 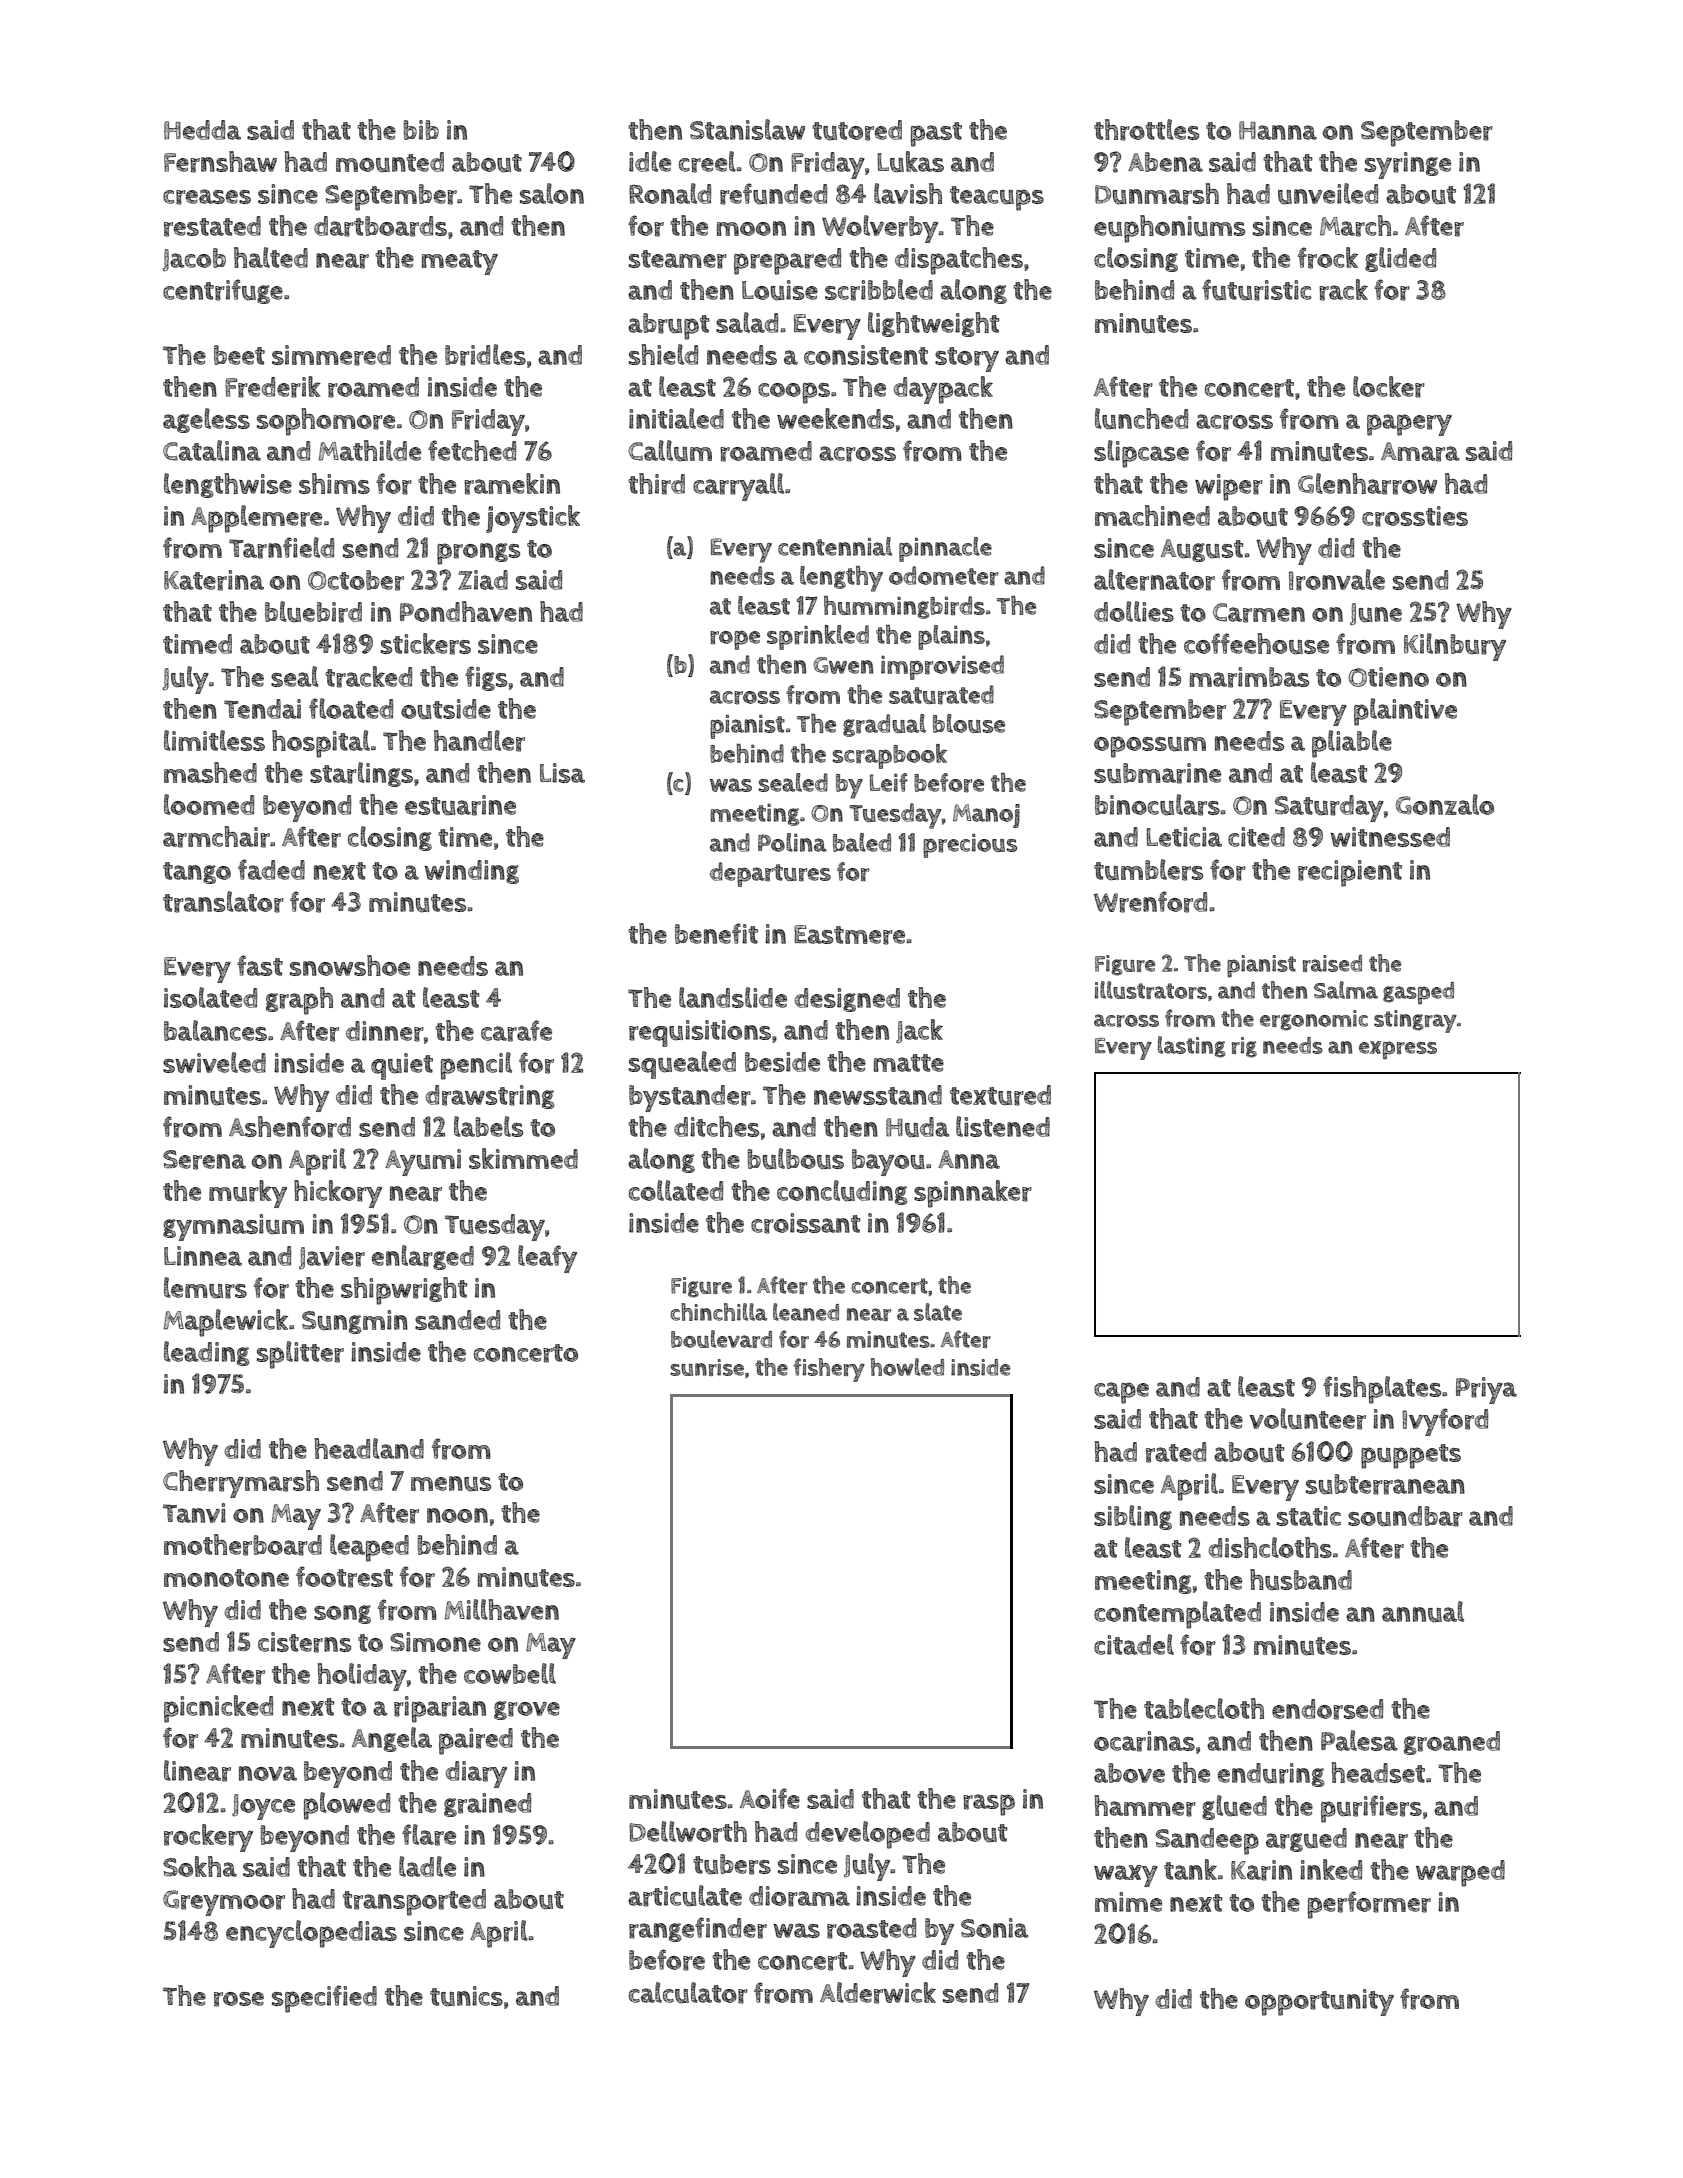 What do you see at coordinates (943, 576) in the screenshot?
I see `odometer` at bounding box center [943, 576].
